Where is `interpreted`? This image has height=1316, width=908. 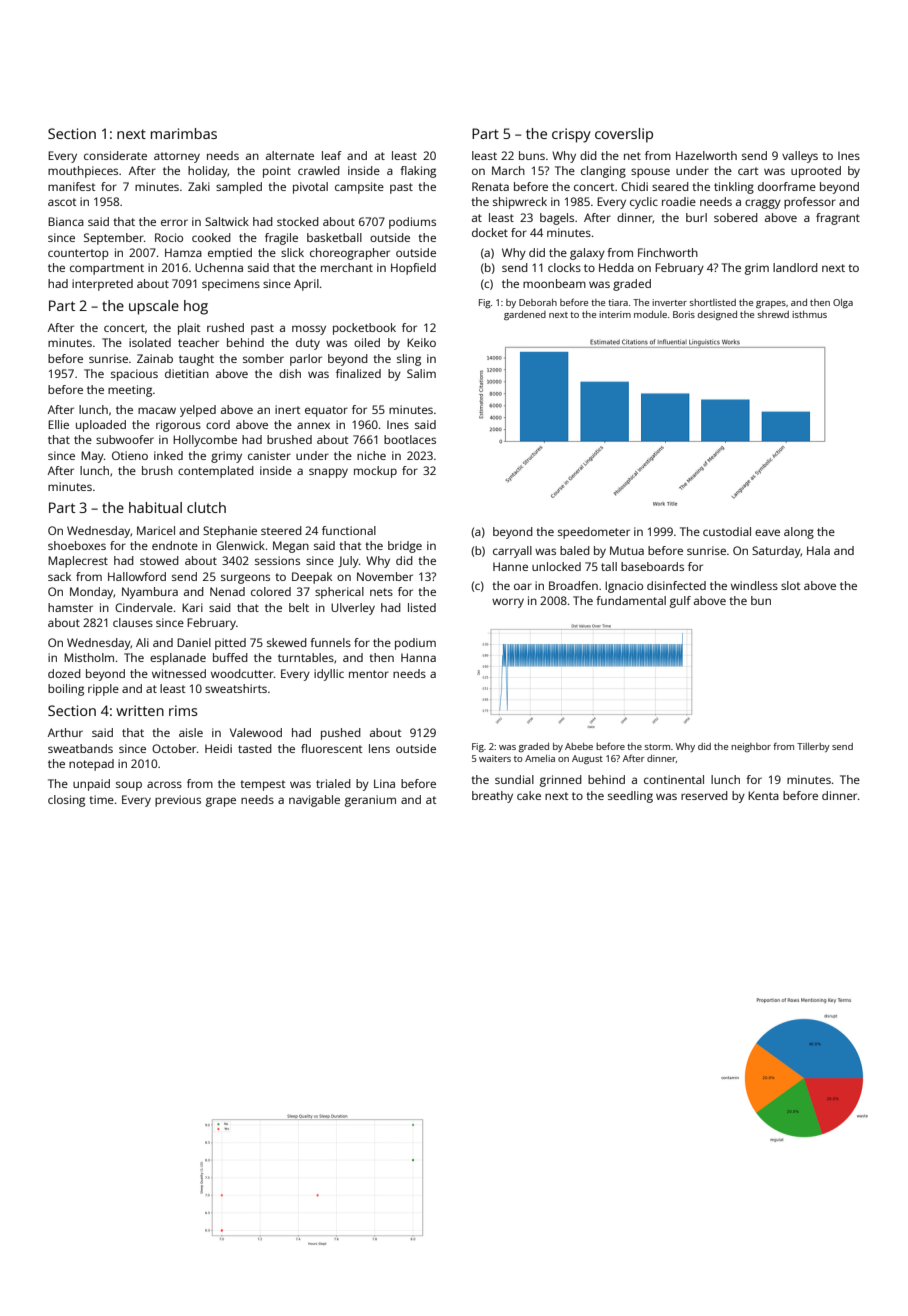 interpreted is located at coordinates (102, 285).
